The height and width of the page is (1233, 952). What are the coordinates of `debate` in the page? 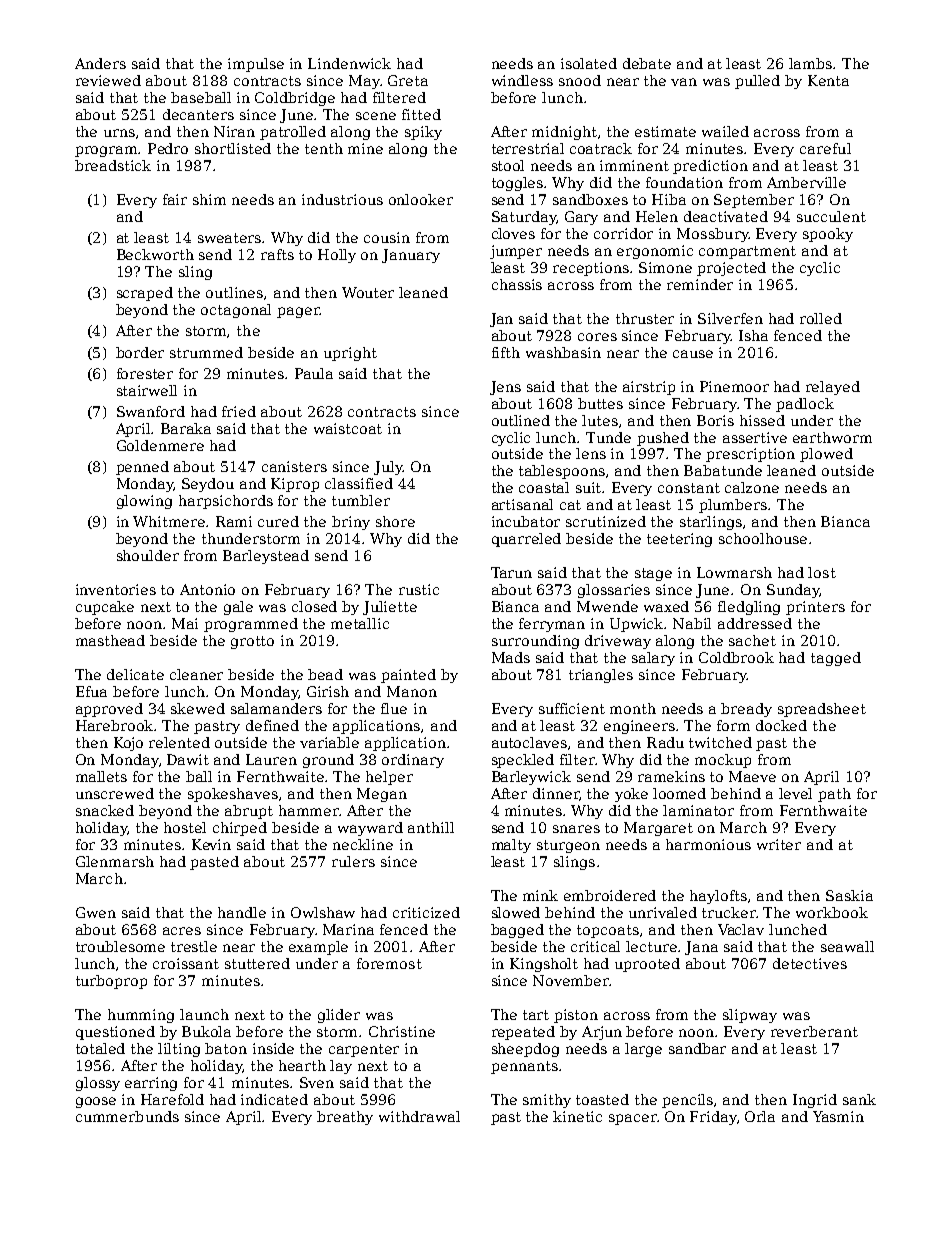 It's located at (647, 63).
